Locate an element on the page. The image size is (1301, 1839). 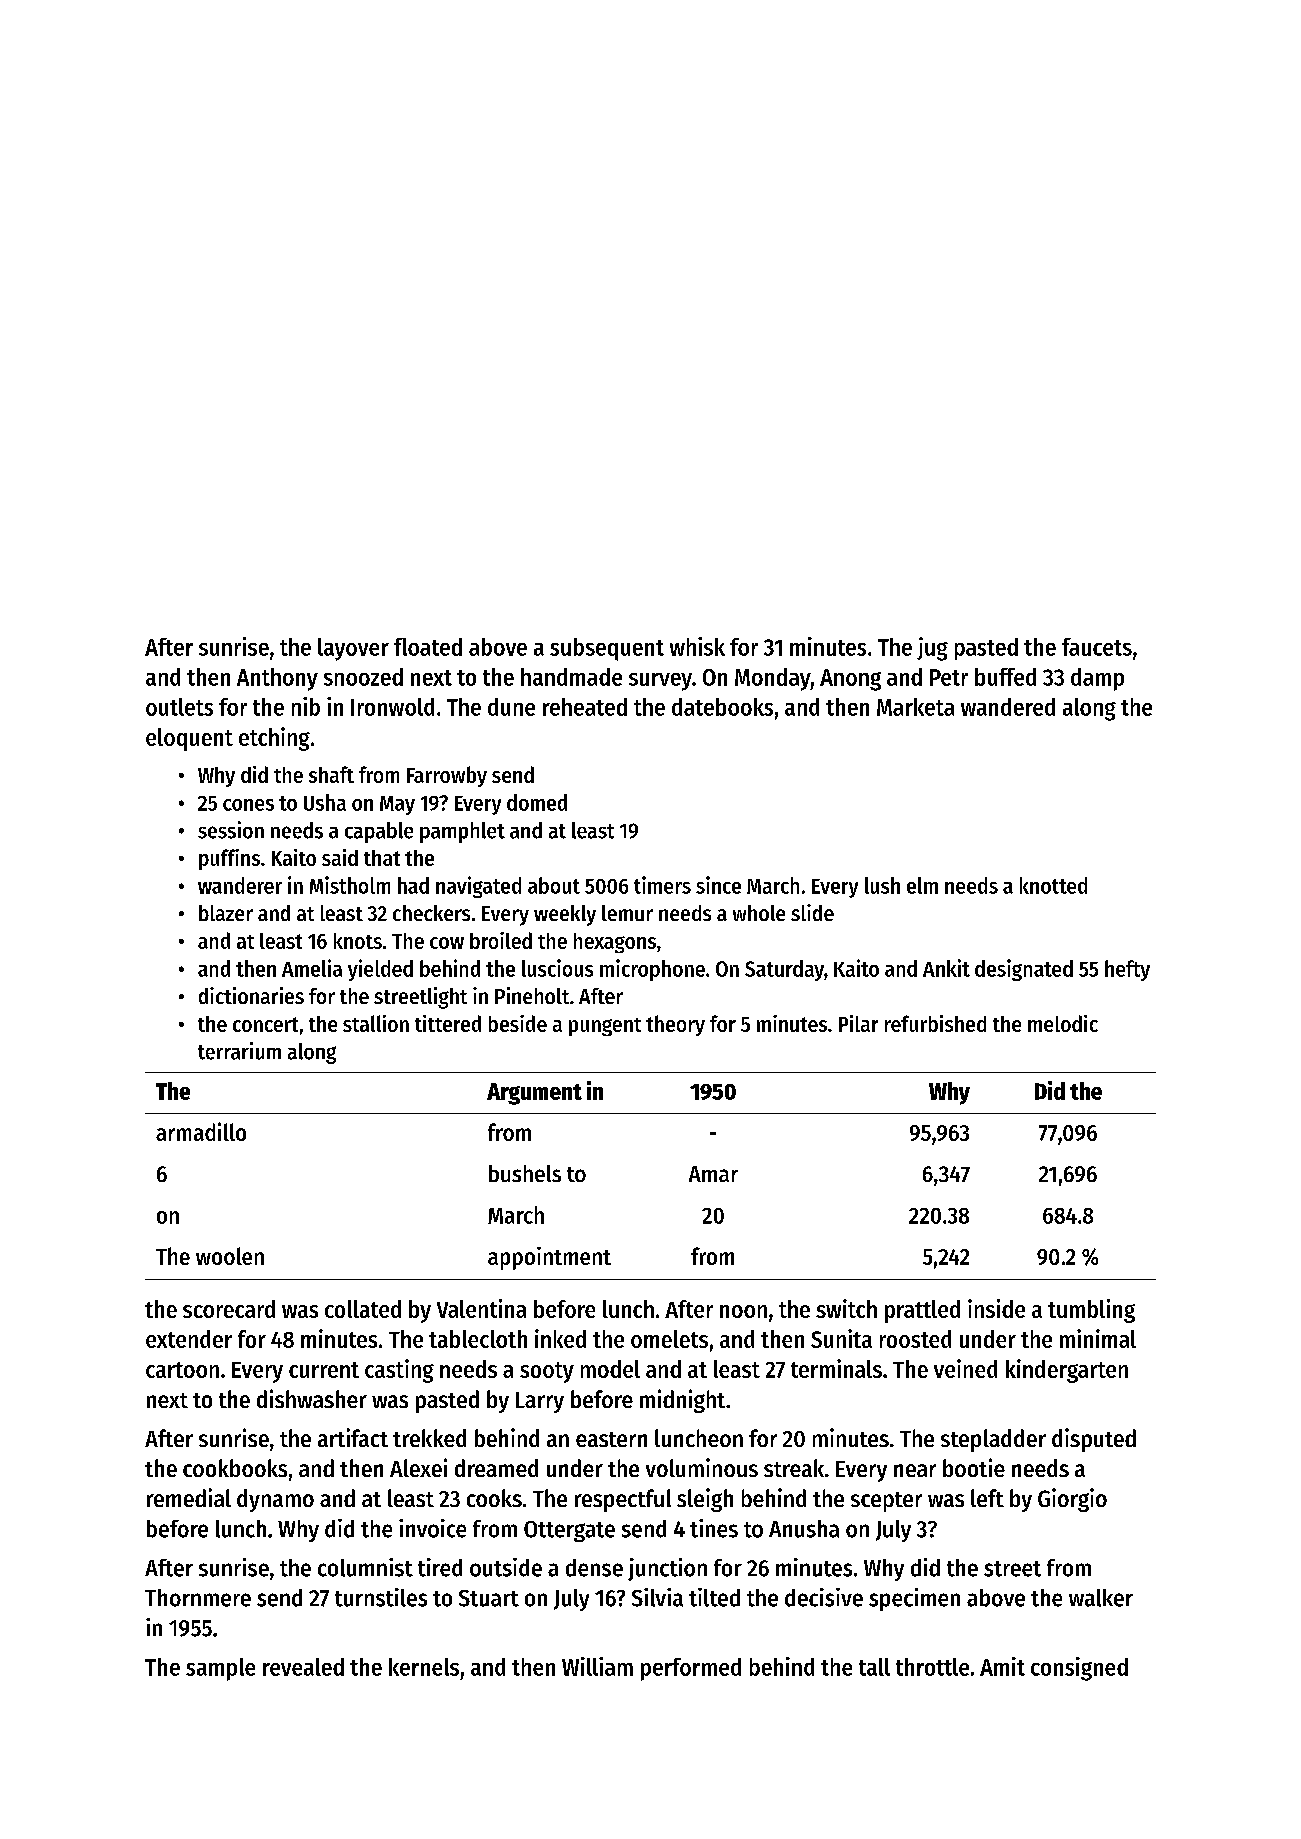
dynamo is located at coordinates (275, 1500).
